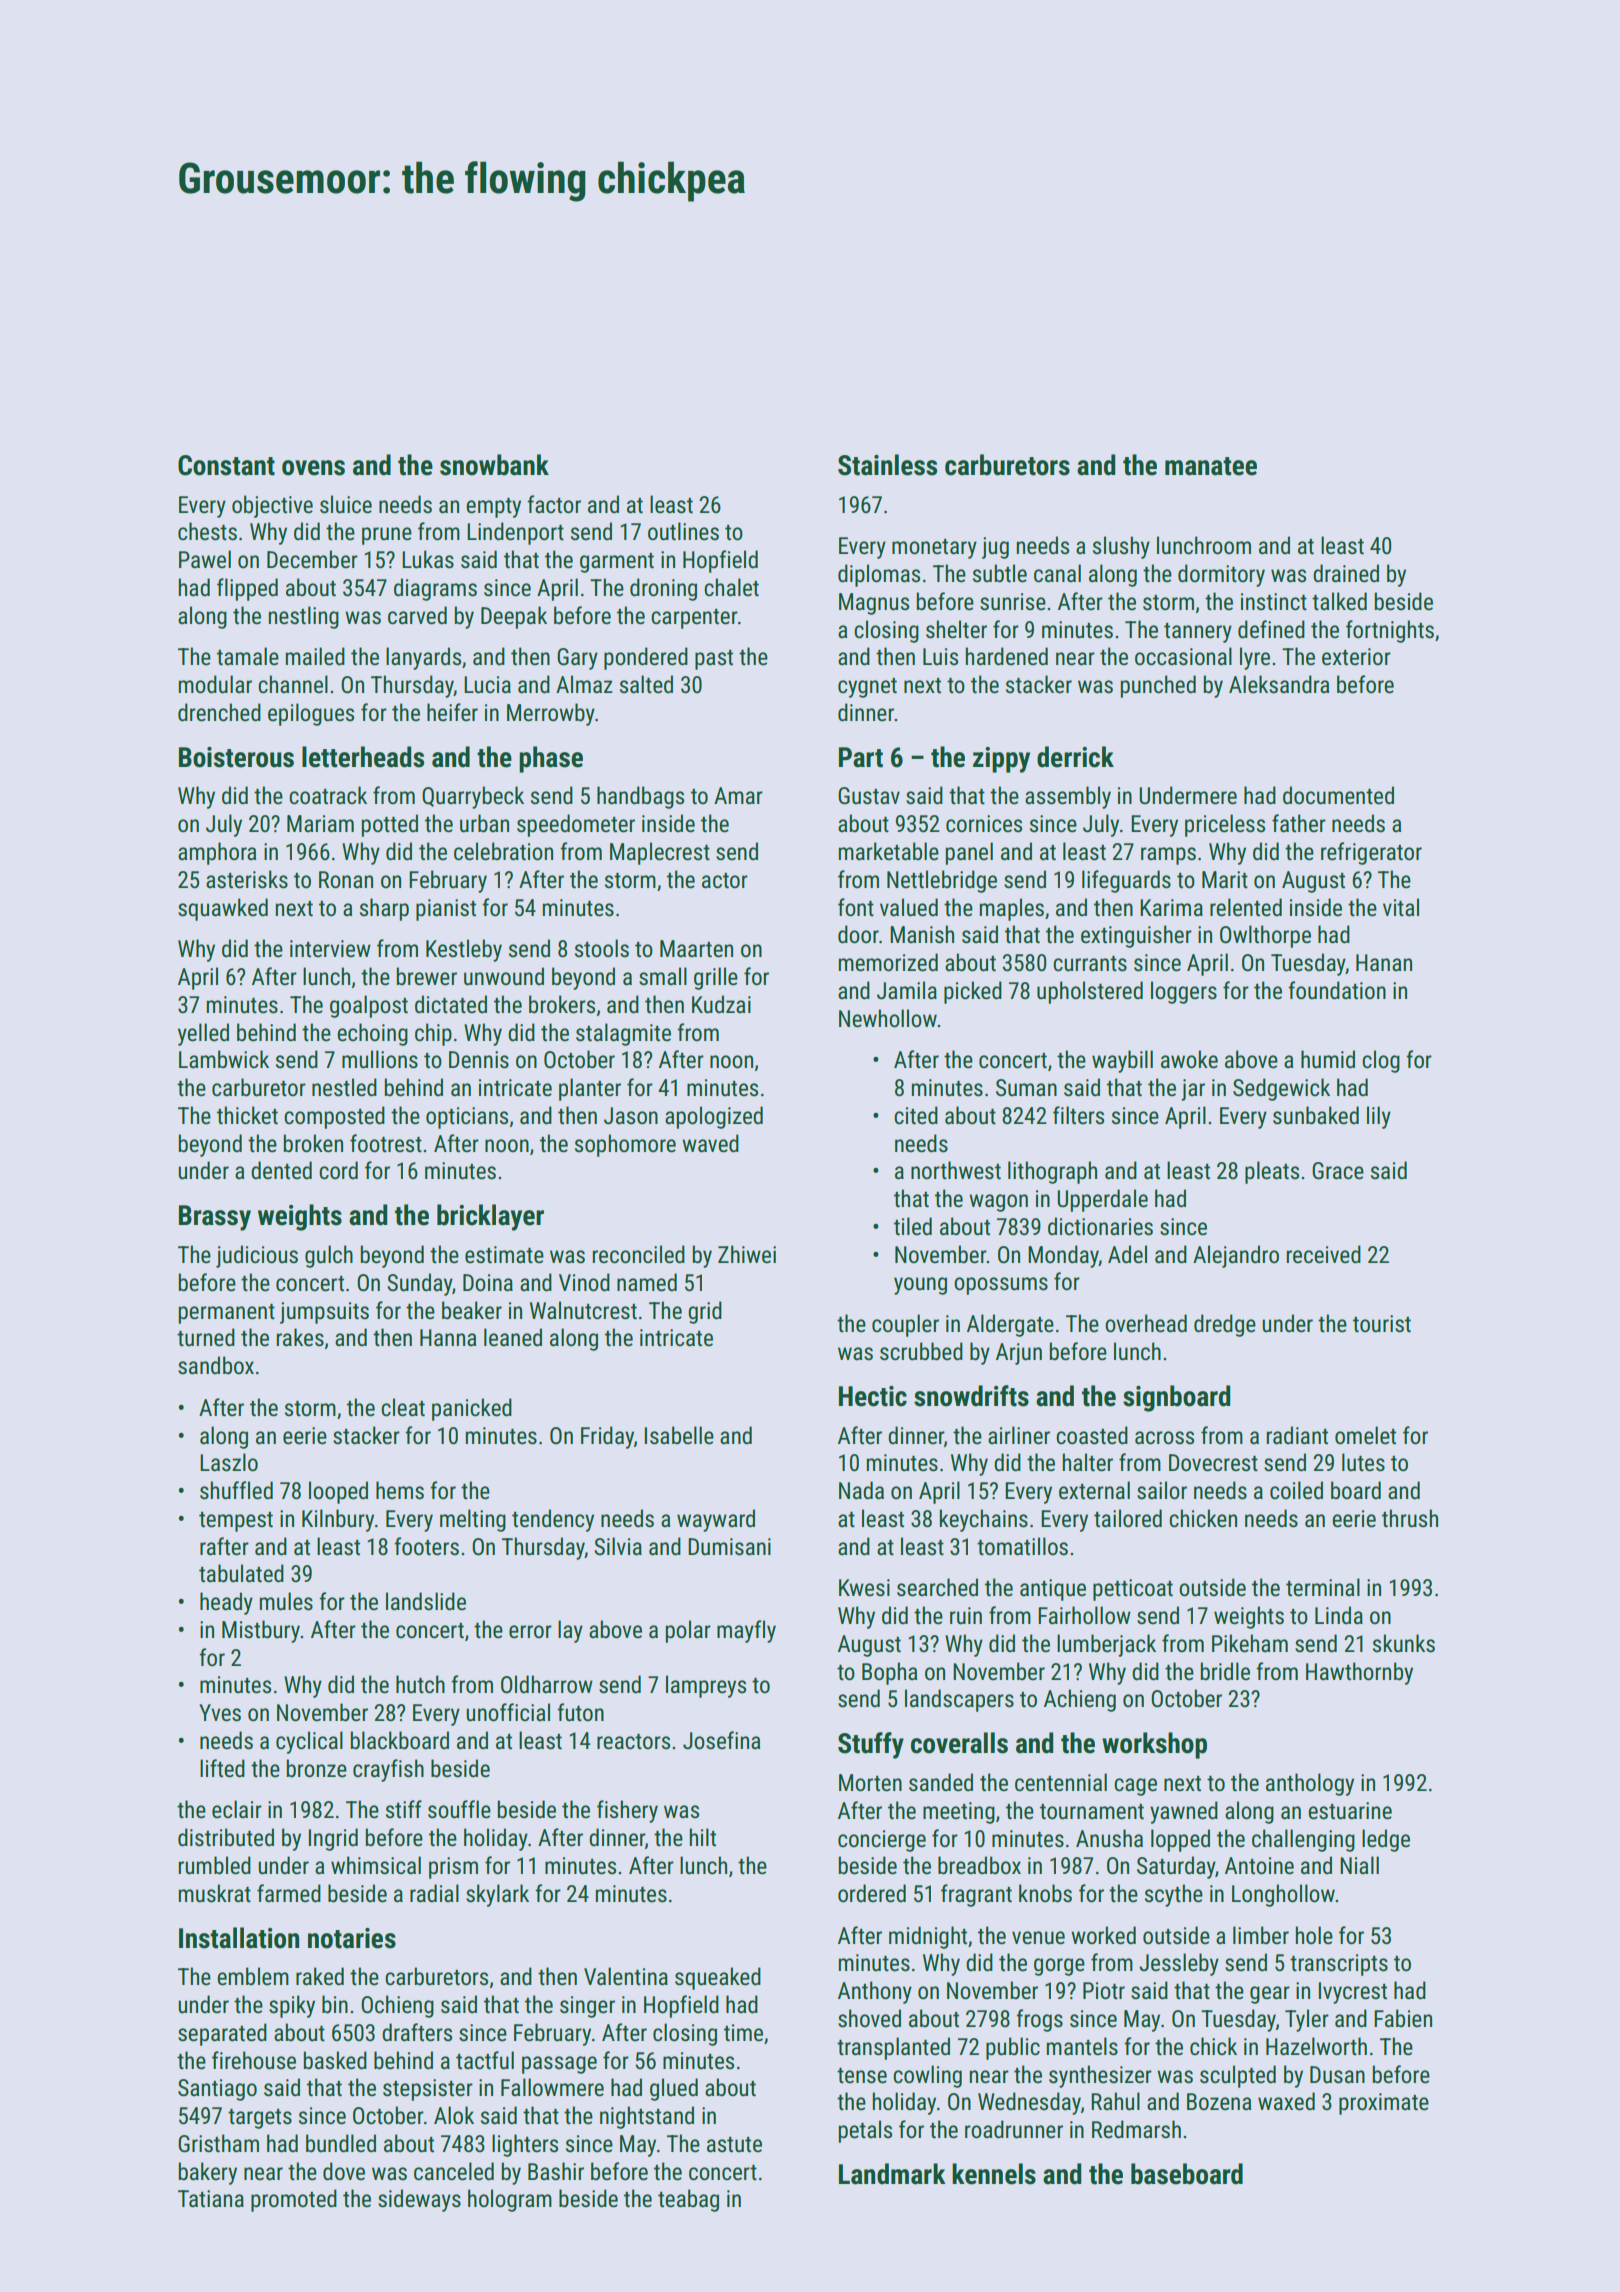 Image resolution: width=1620 pixels, height=2292 pixels. What do you see at coordinates (530, 1632) in the screenshot?
I see `error` at bounding box center [530, 1632].
